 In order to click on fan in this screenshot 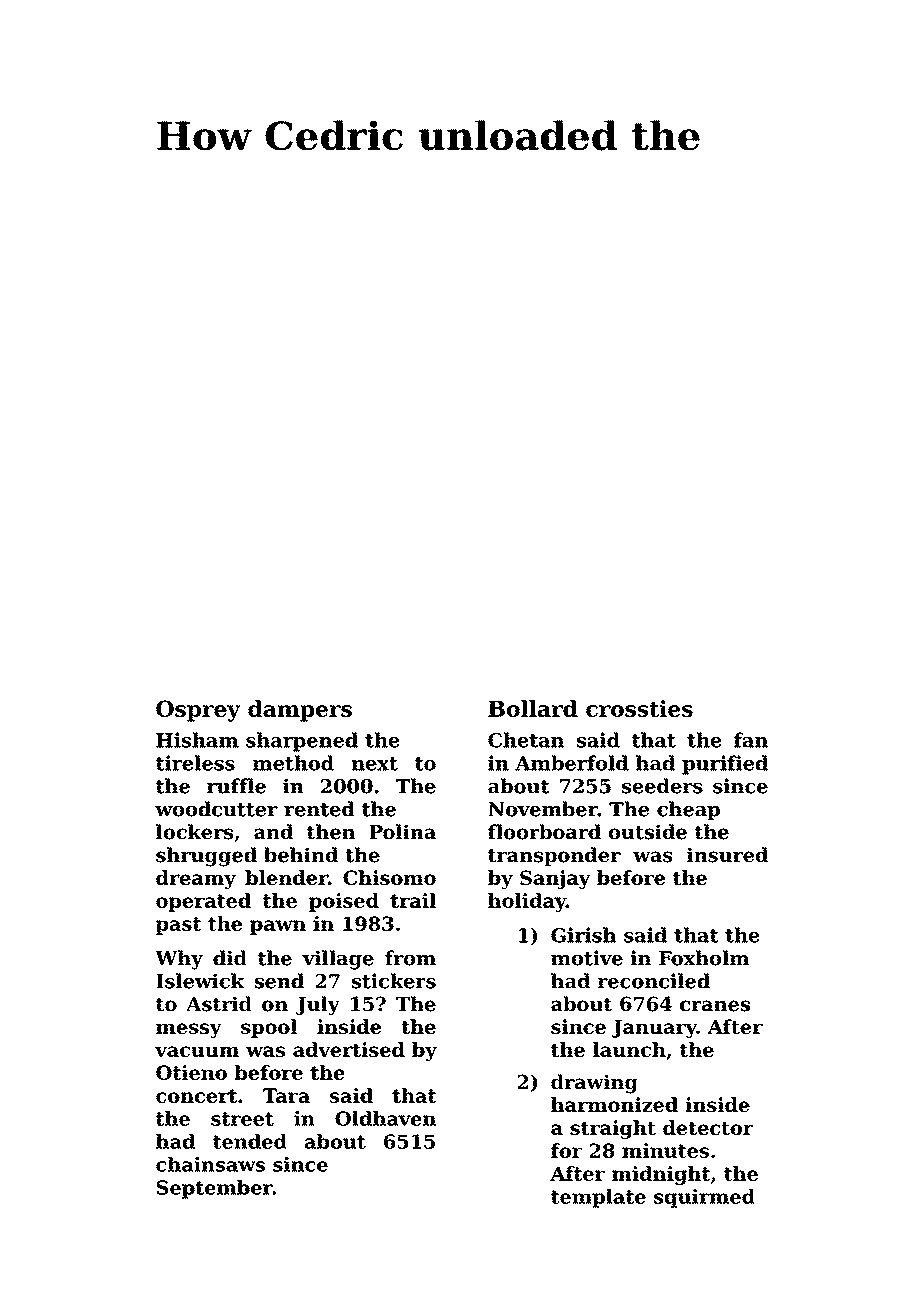, I will do `click(751, 740)`.
